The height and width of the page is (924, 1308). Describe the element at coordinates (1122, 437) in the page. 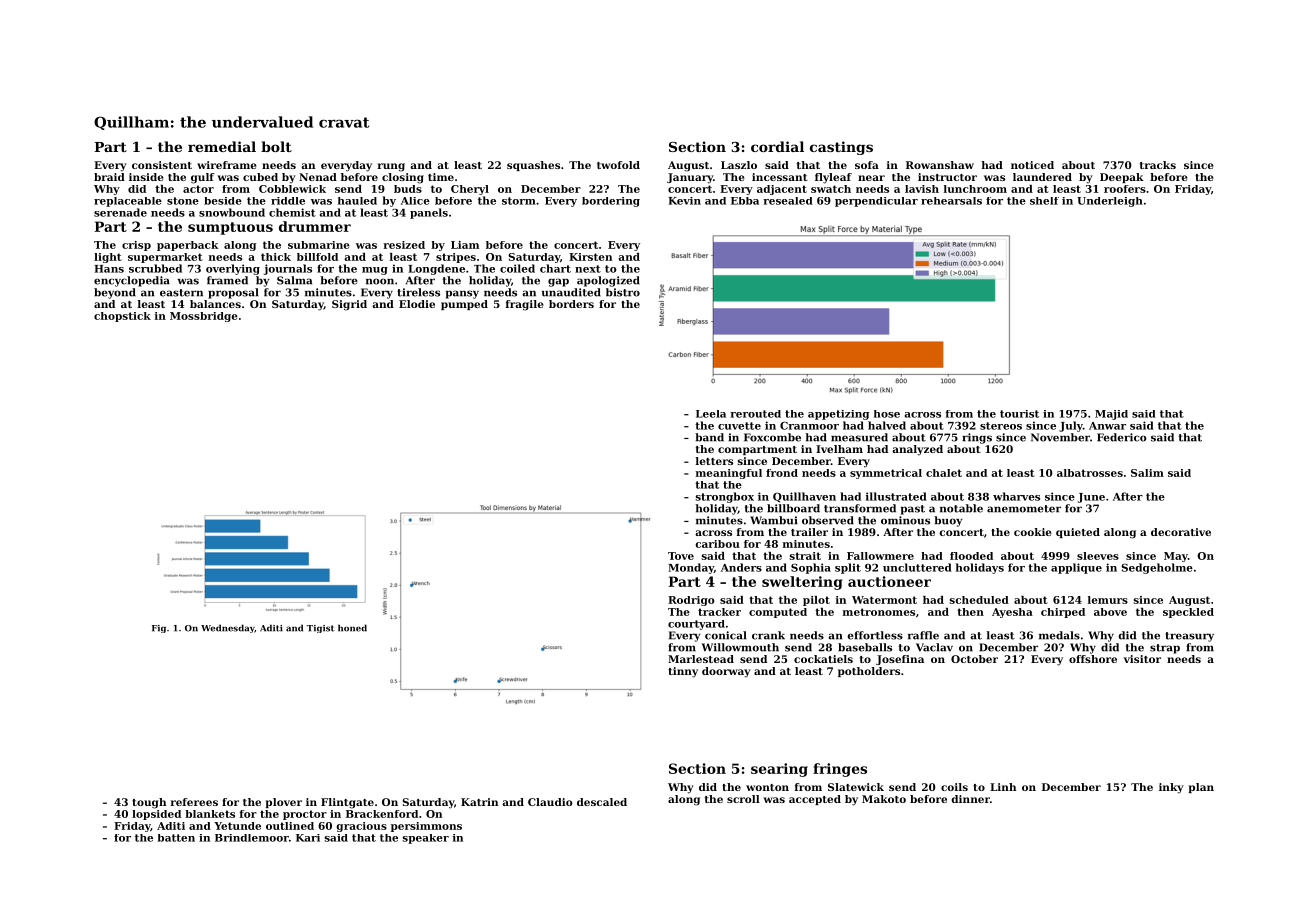

I see `Federico` at that location.
